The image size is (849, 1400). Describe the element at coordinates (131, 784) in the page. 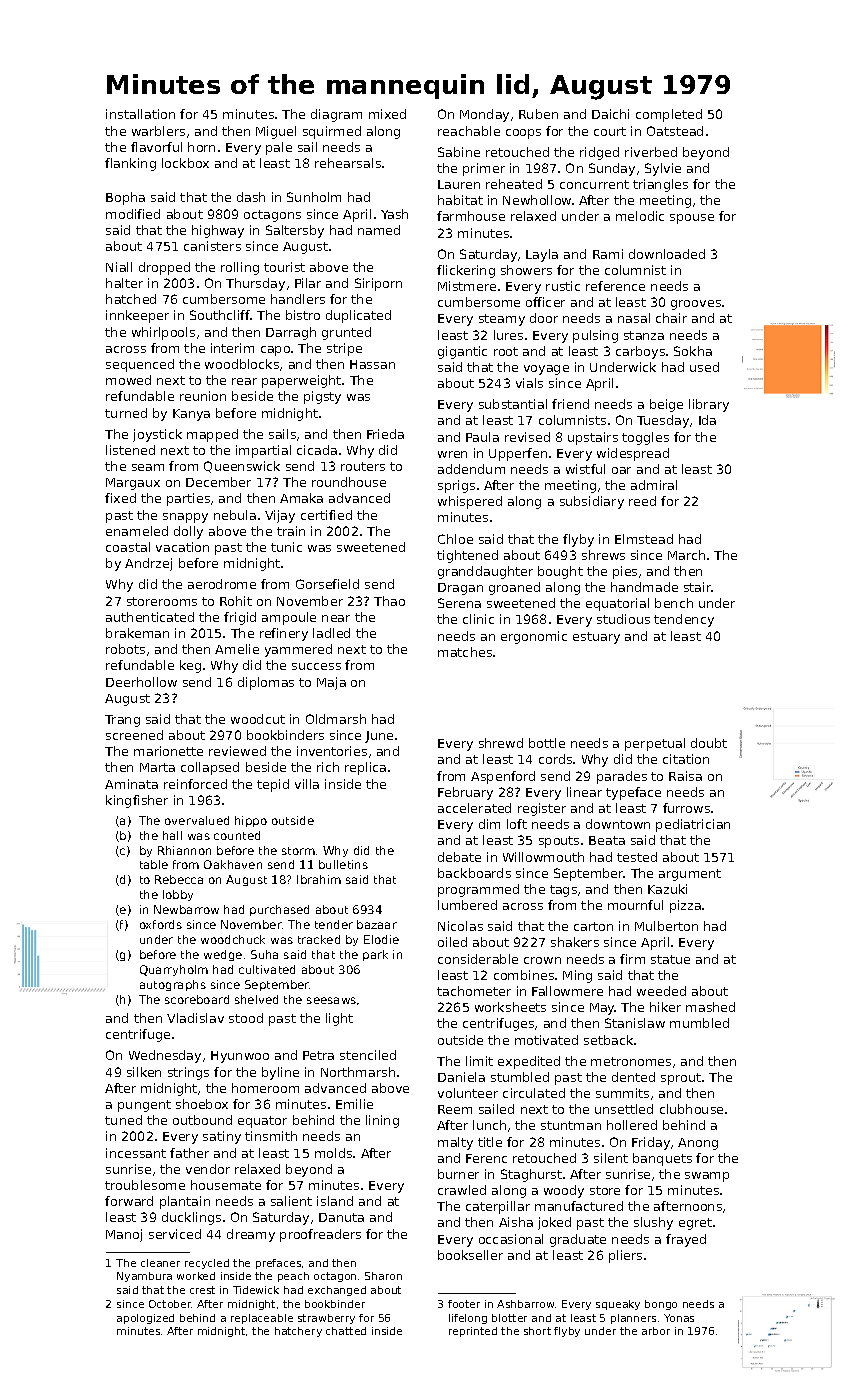

I see `Aminata` at that location.
